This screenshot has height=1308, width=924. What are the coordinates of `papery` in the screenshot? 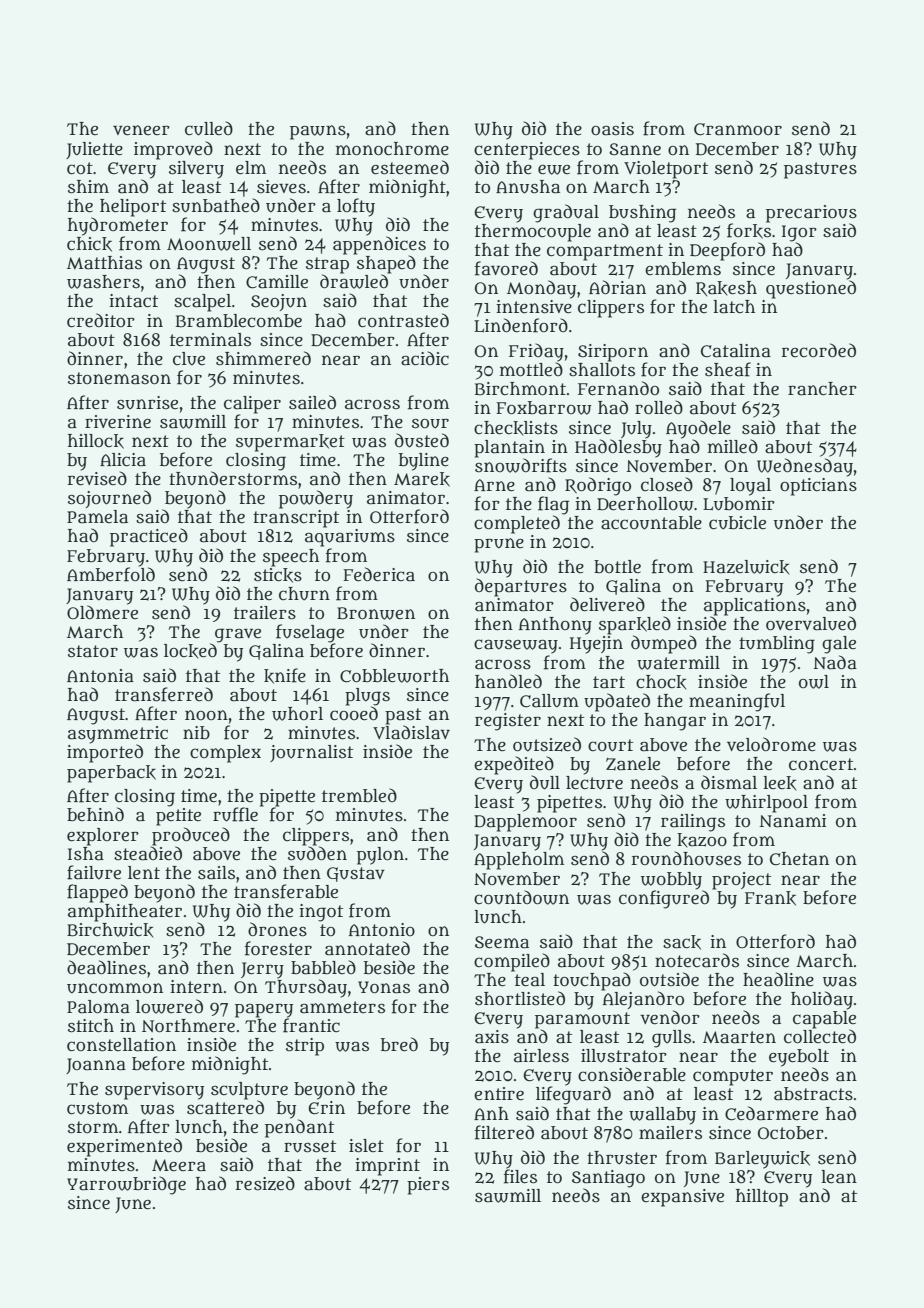 It's located at (264, 1010).
